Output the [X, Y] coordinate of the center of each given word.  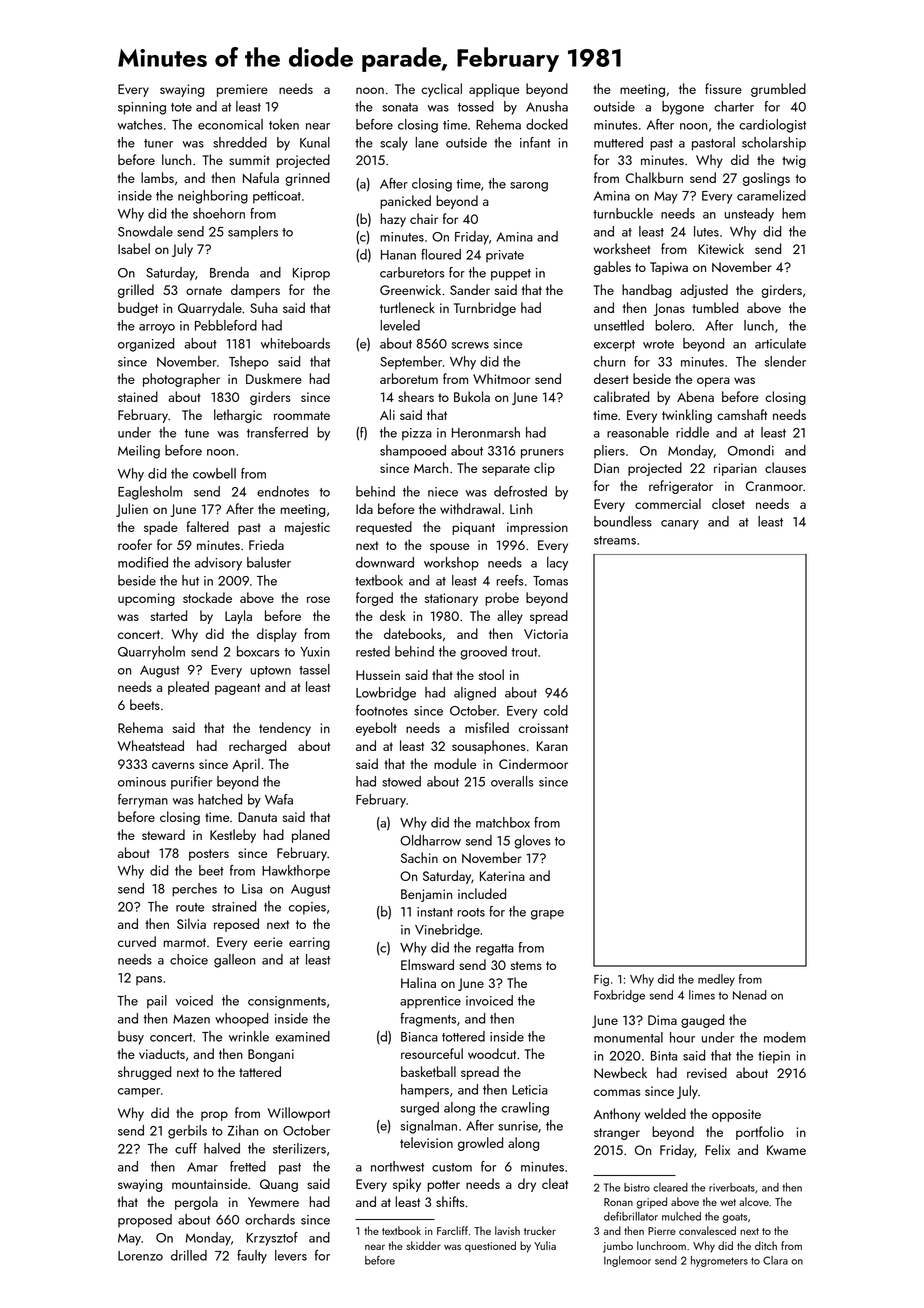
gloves [532, 842]
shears [416, 396]
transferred [277, 432]
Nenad [749, 995]
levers [291, 1255]
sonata [400, 107]
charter [734, 106]
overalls [512, 781]
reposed [236, 925]
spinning [142, 108]
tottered [463, 1036]
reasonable [638, 432]
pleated [188, 688]
